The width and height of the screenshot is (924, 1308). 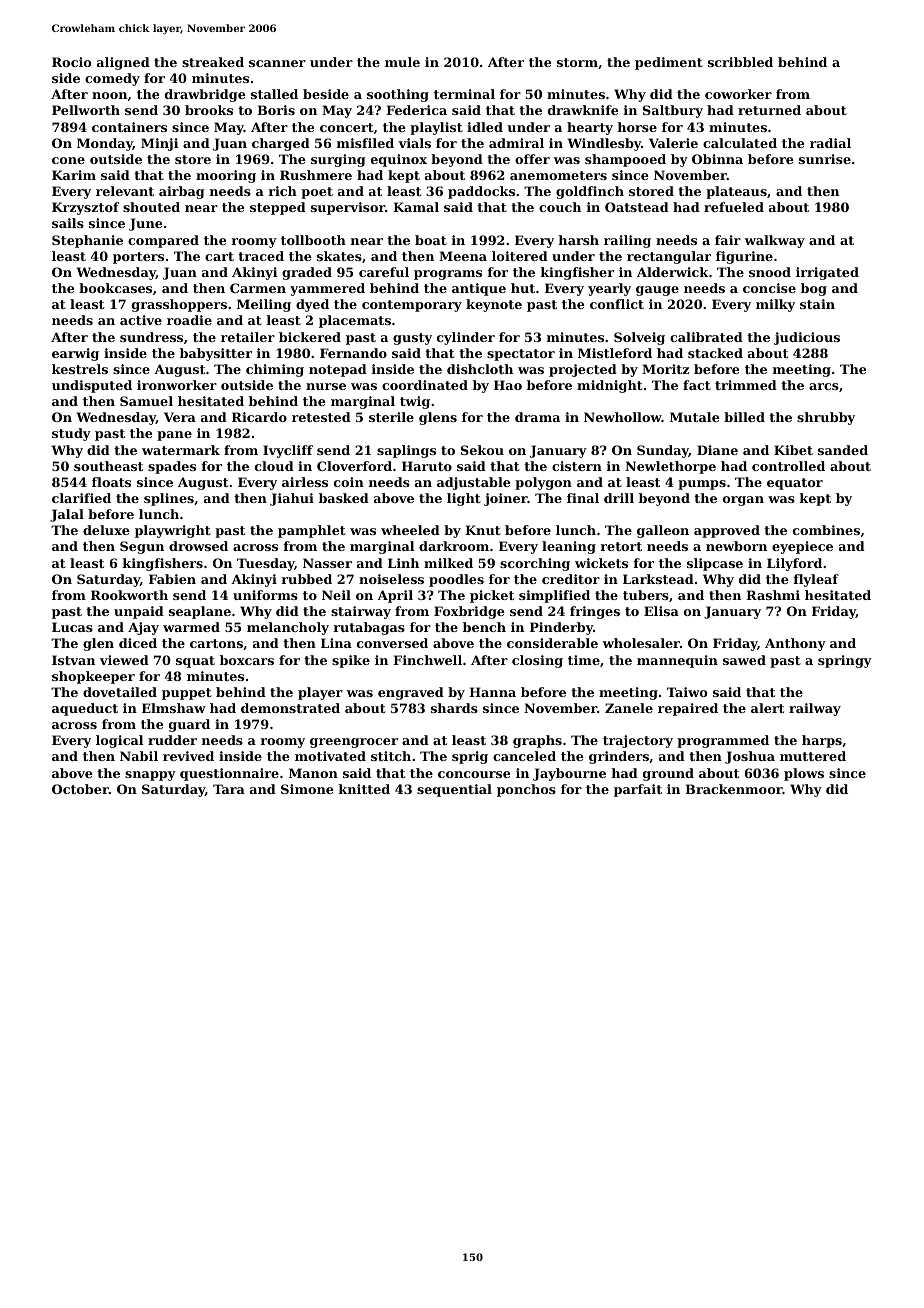 What do you see at coordinates (189, 725) in the screenshot?
I see `guard` at bounding box center [189, 725].
